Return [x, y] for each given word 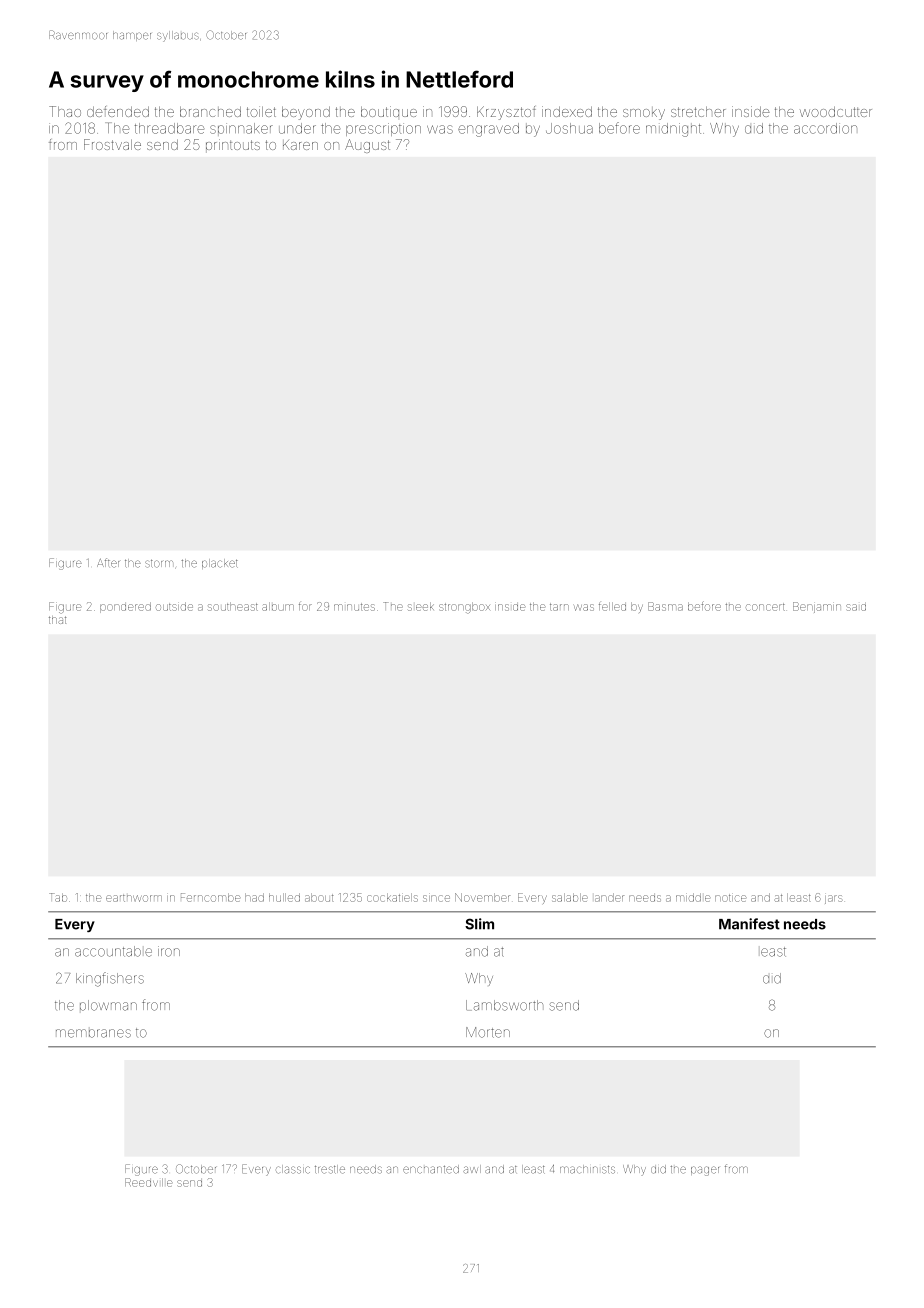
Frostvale [112, 144]
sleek [421, 606]
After [108, 563]
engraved [488, 130]
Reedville [148, 1182]
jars [833, 899]
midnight [673, 130]
